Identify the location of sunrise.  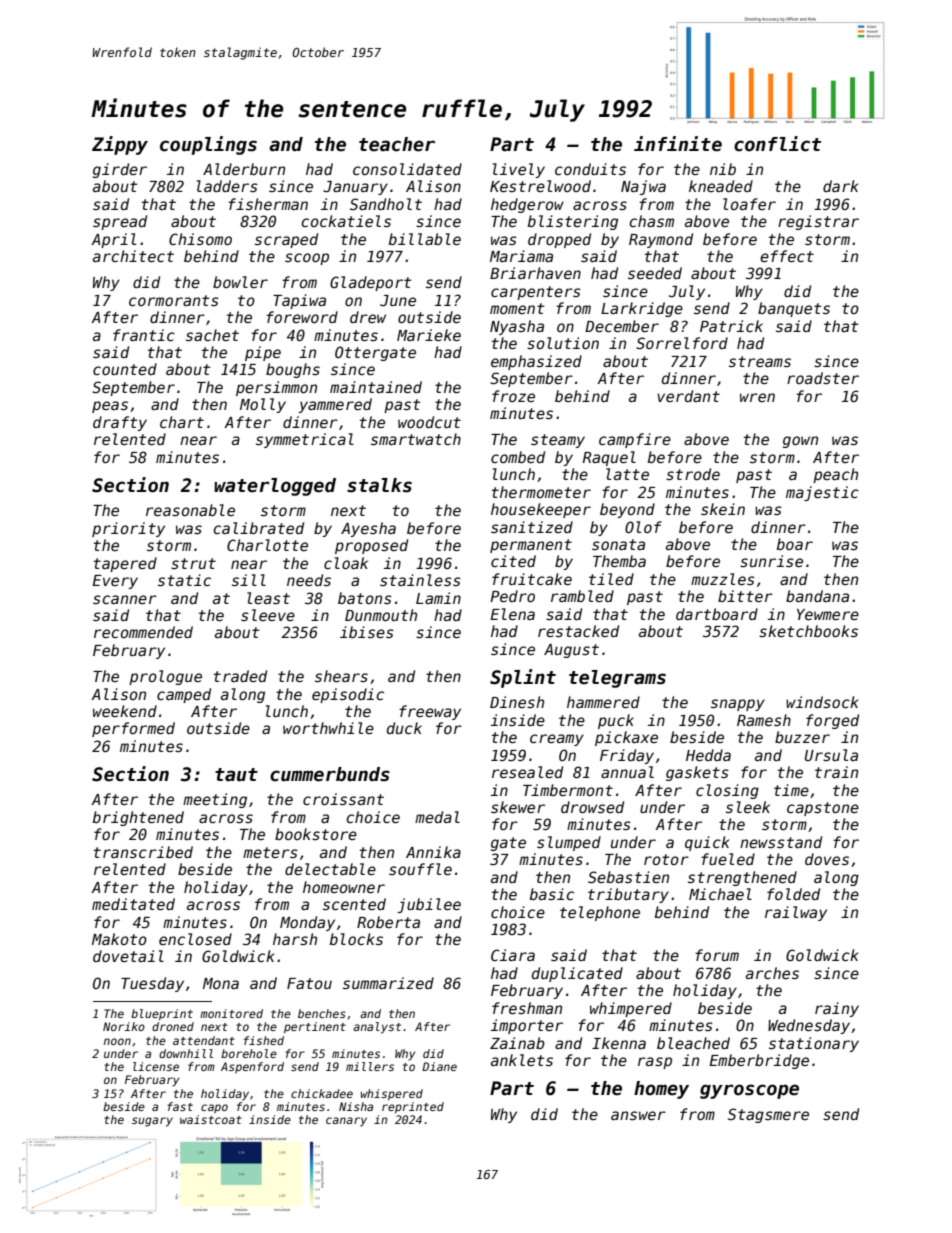
(771, 561).
